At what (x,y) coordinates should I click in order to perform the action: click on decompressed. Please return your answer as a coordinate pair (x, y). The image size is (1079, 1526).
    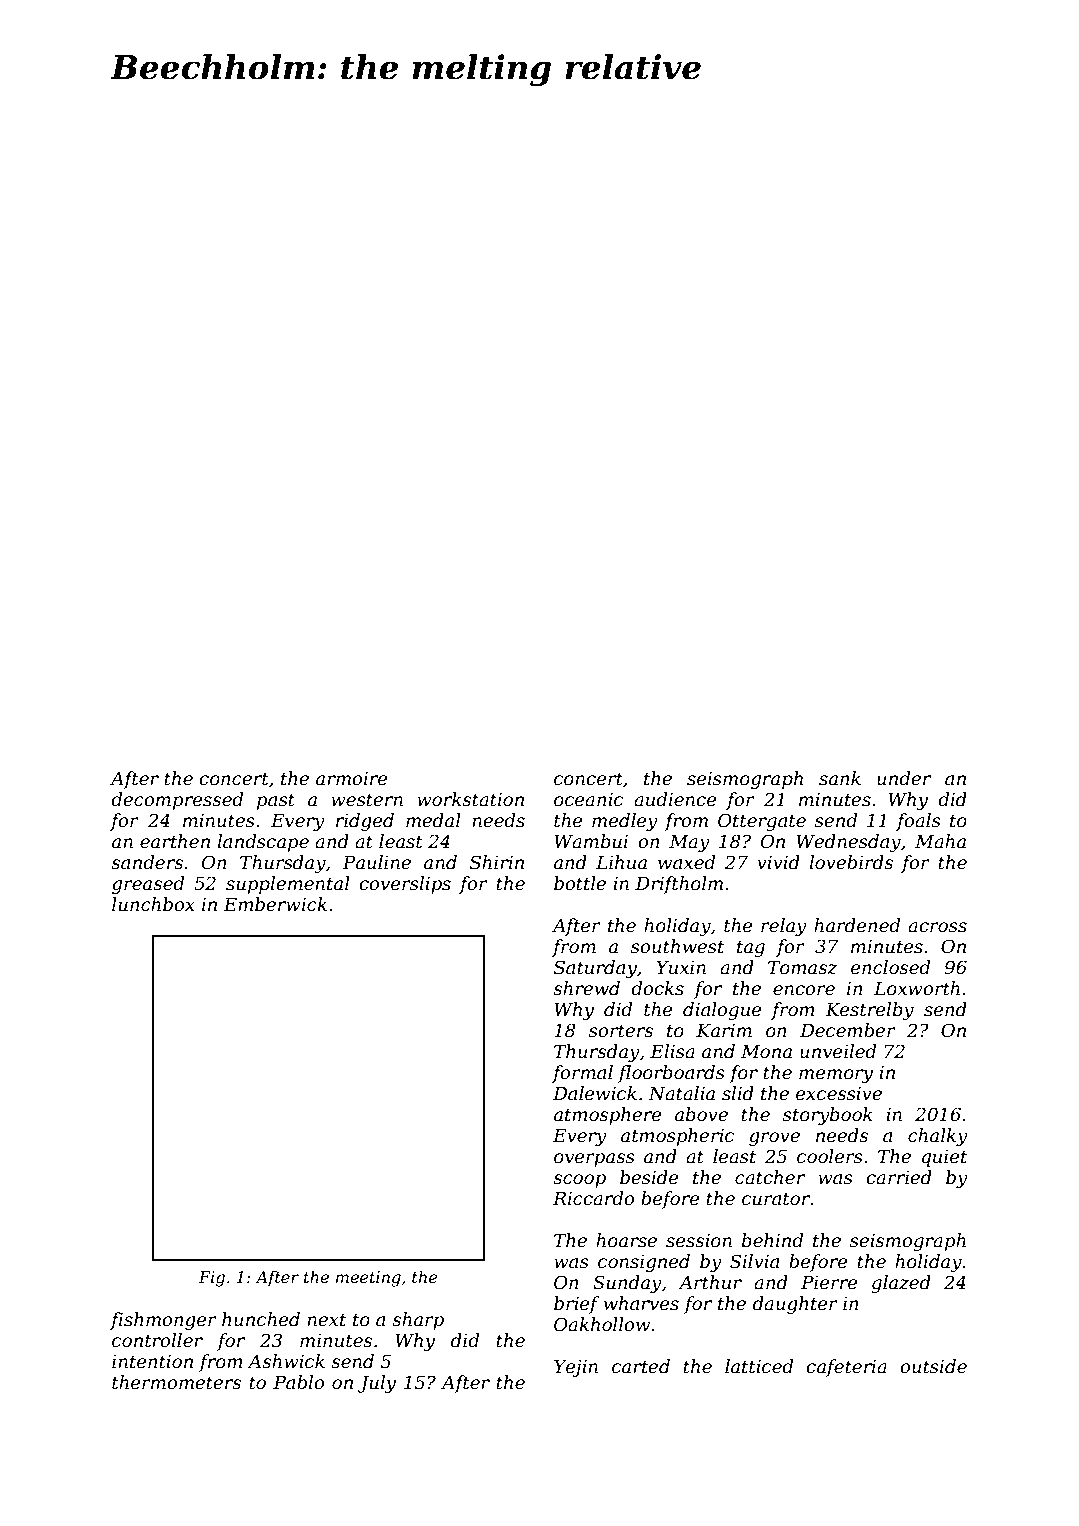
    Looking at the image, I should click on (177, 801).
